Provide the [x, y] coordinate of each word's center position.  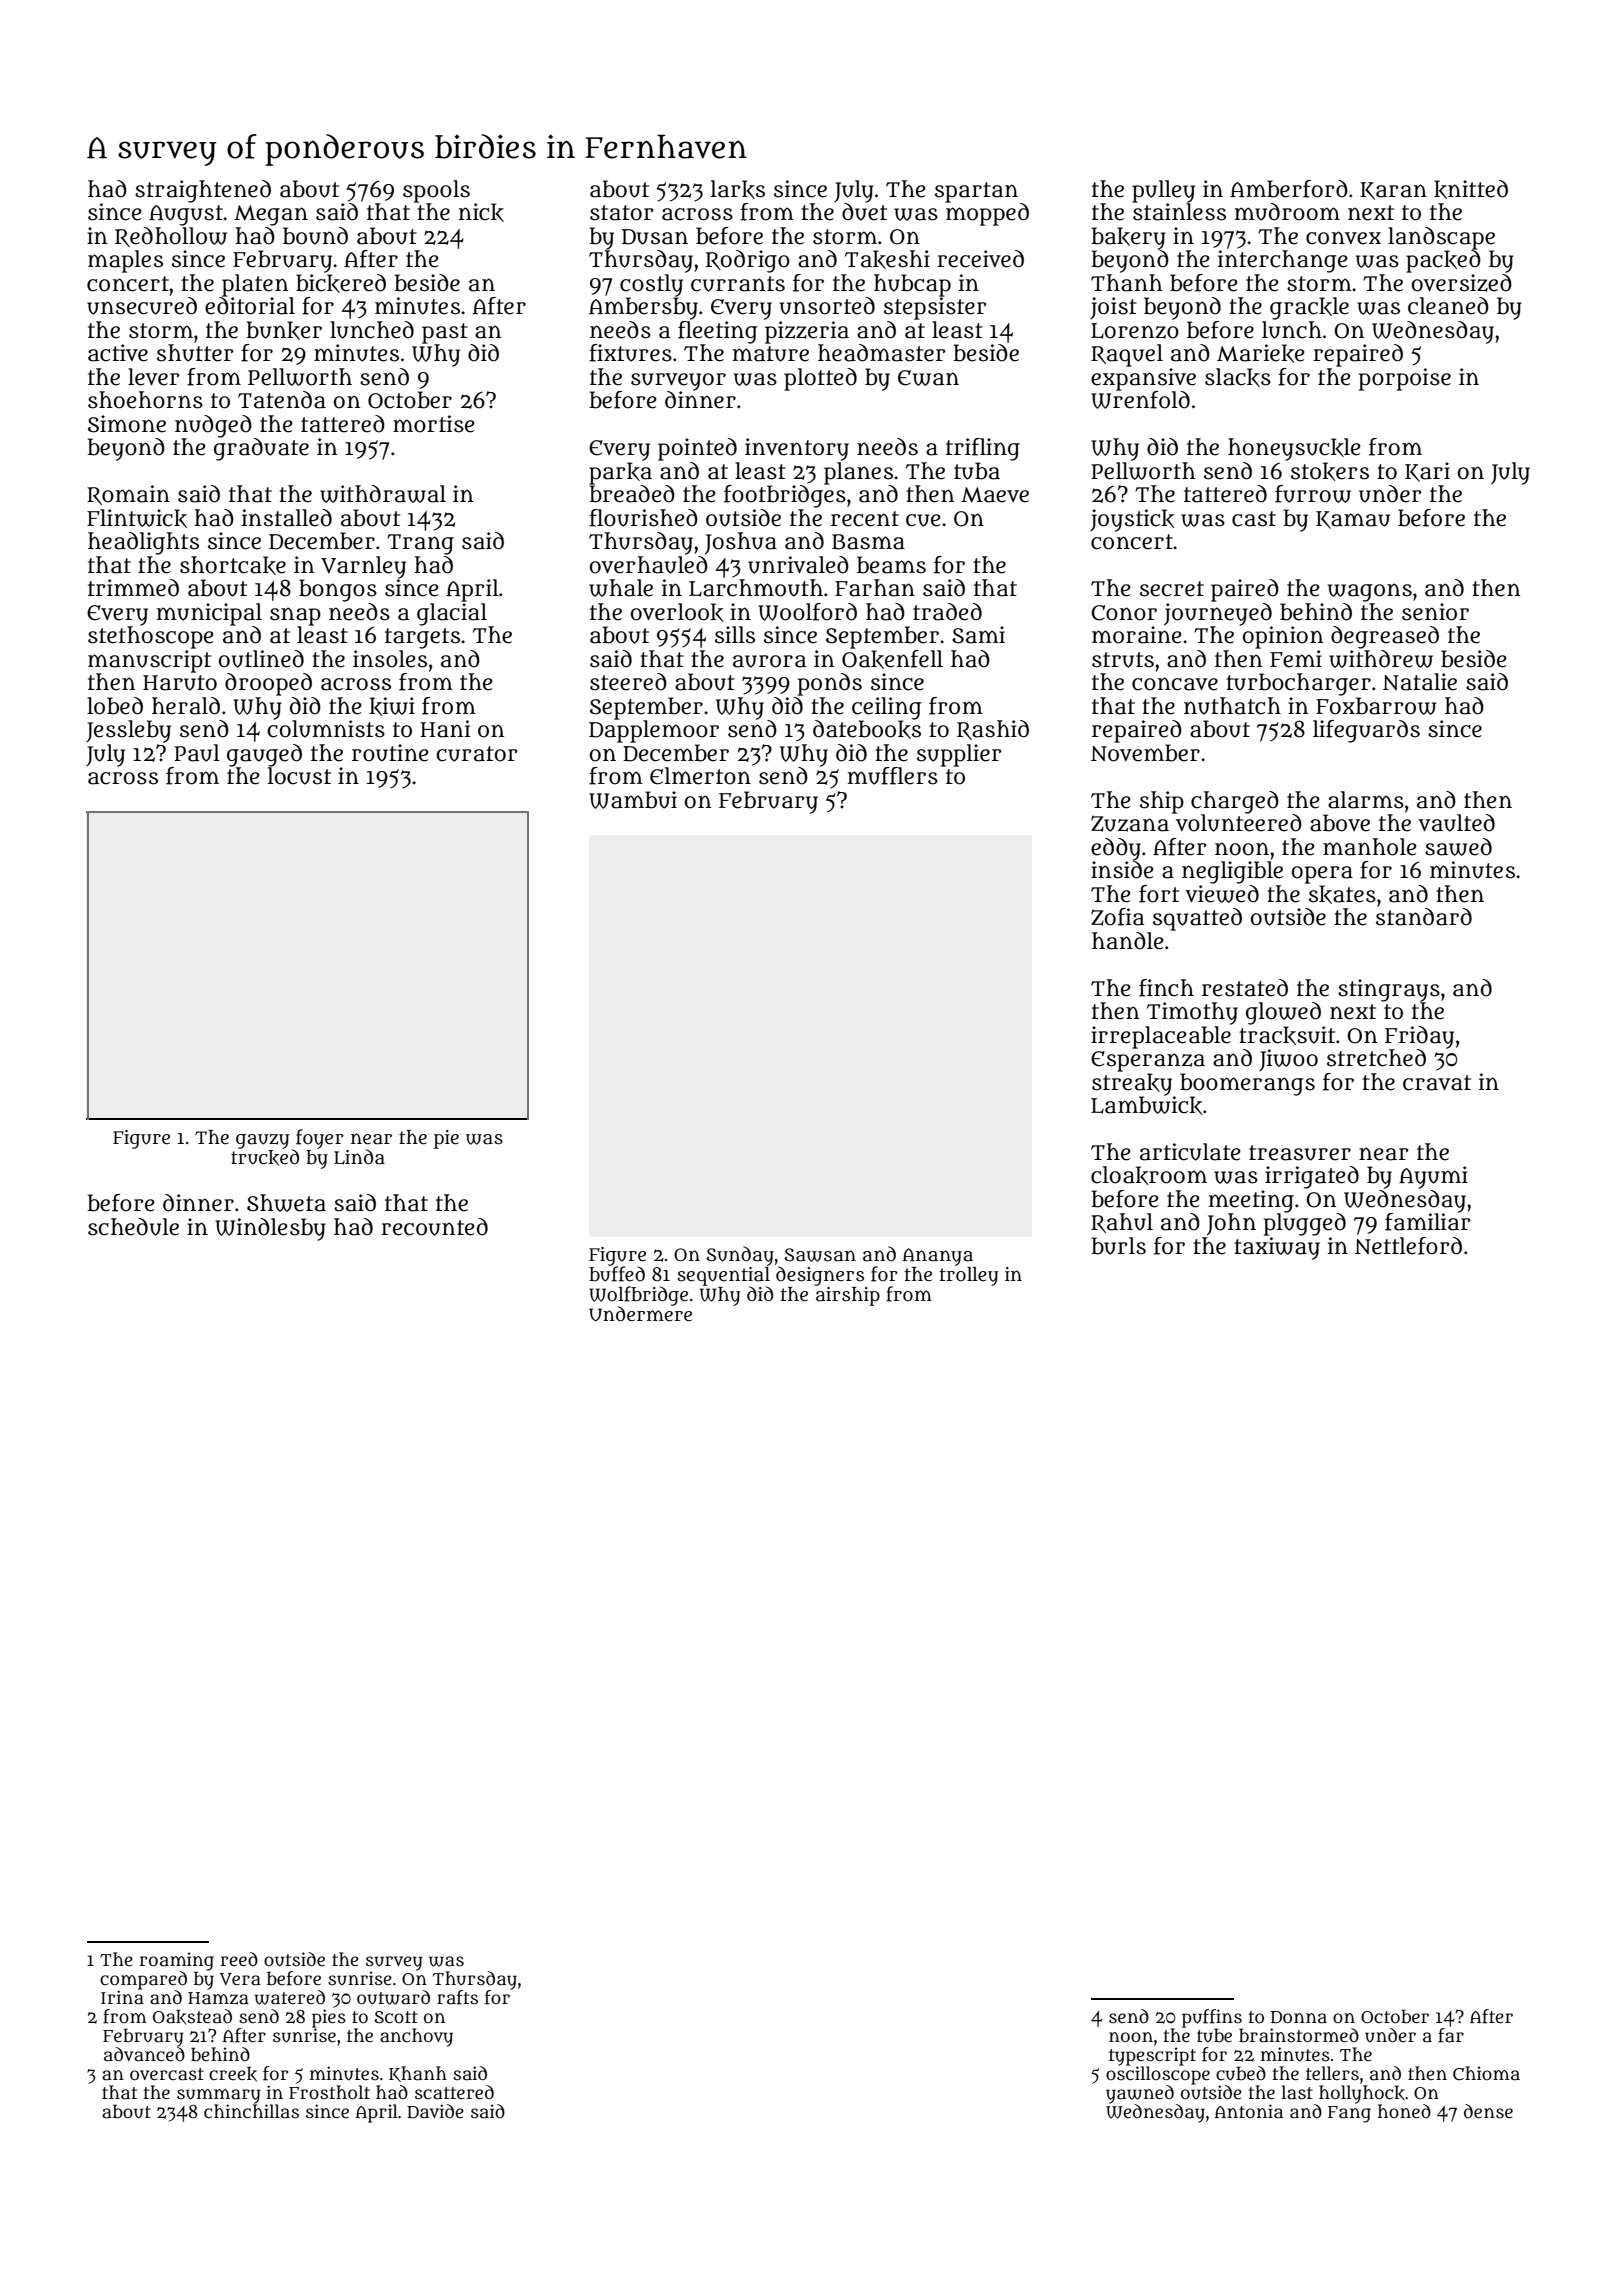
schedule [133, 1227]
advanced [144, 2054]
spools [436, 191]
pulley [1163, 191]
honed [1404, 2111]
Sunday [740, 1256]
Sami [978, 635]
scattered [454, 2092]
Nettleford [1408, 1246]
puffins [1212, 2018]
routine [390, 753]
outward [393, 1997]
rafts [457, 1997]
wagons [1370, 592]
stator [622, 213]
